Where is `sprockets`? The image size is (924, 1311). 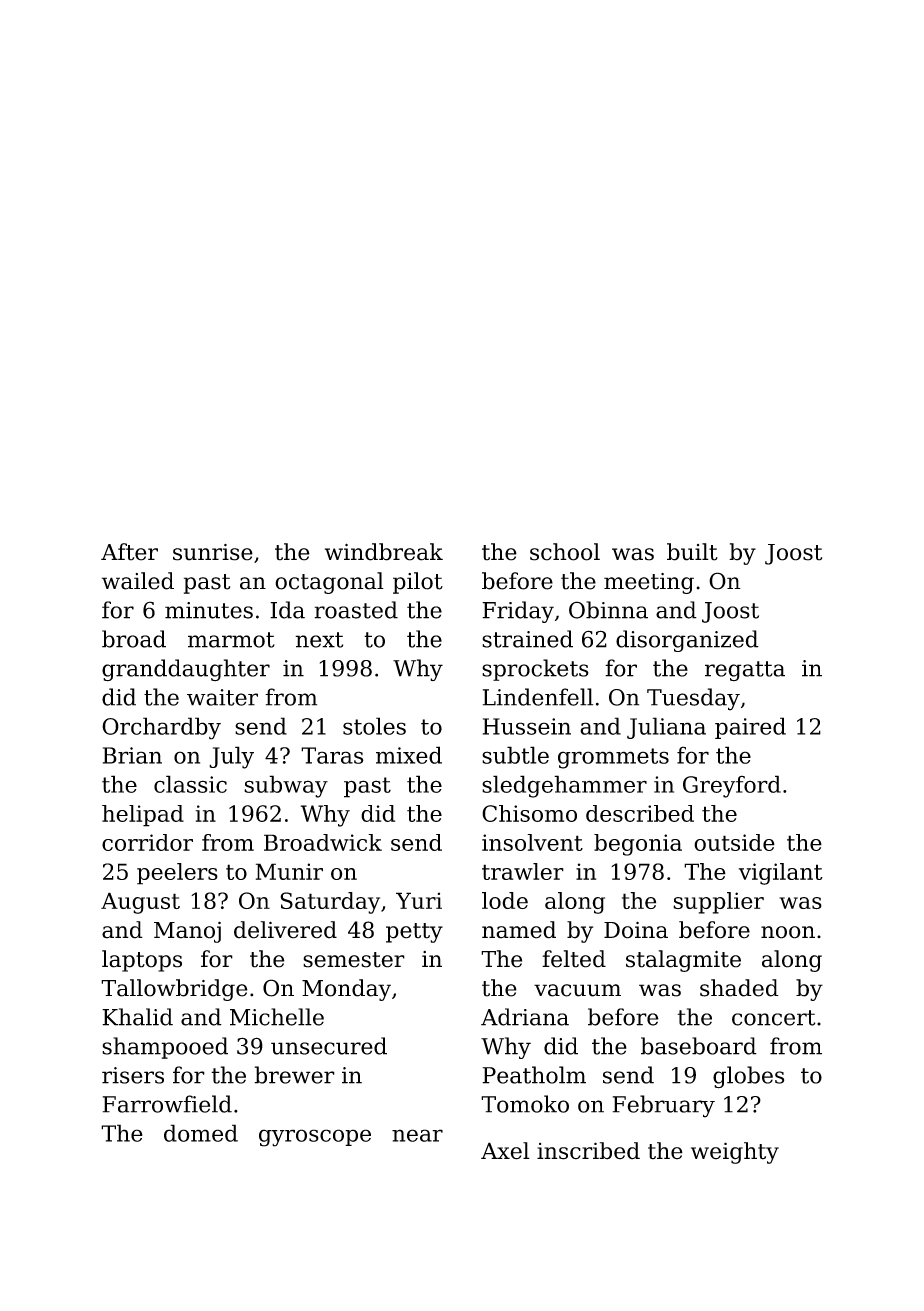 sprockets is located at coordinates (535, 670).
